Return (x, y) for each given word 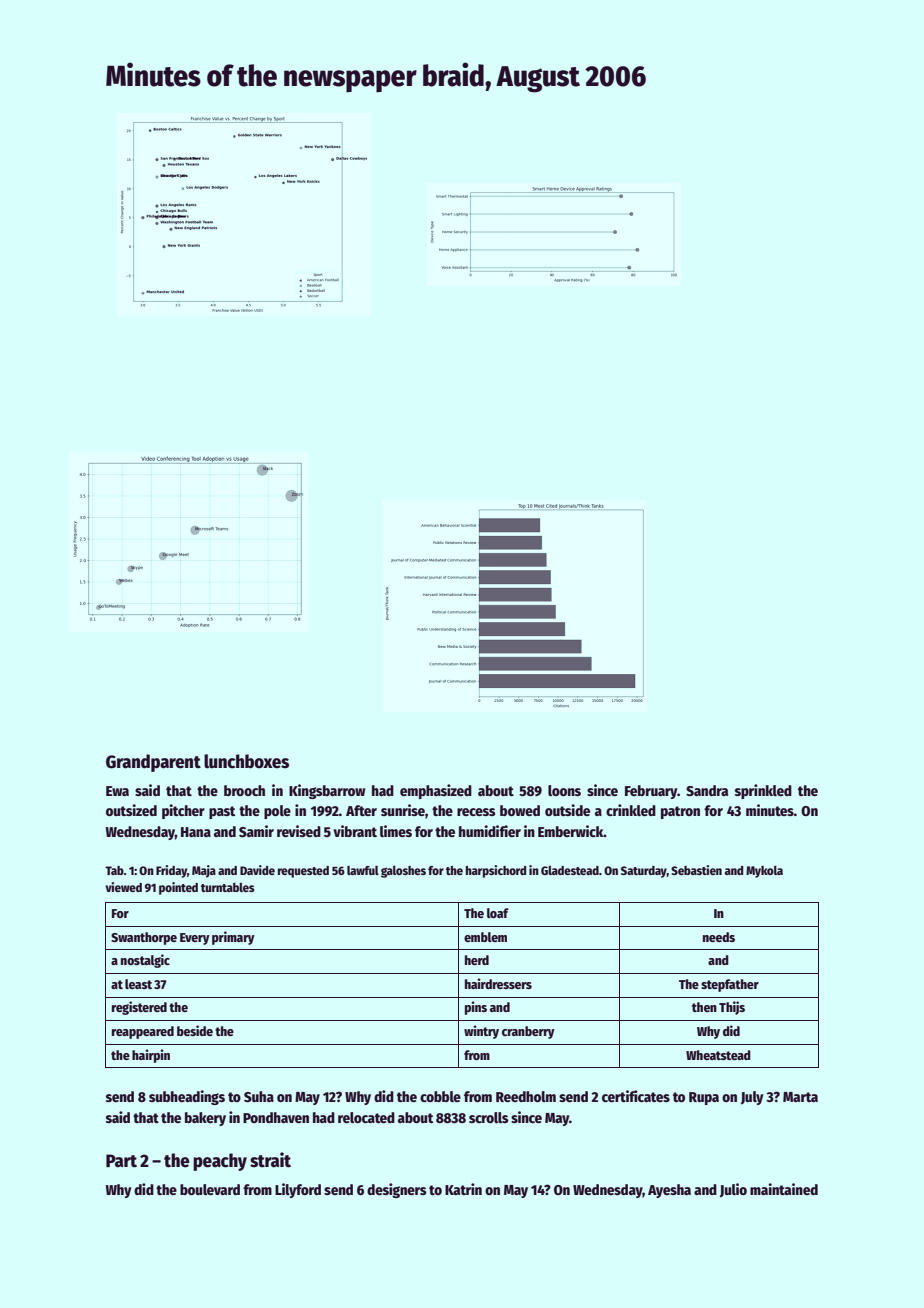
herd (477, 960)
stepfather (730, 985)
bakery (205, 1119)
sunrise (403, 810)
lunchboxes (246, 761)
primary (233, 938)
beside (195, 1030)
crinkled (631, 810)
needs (719, 937)
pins (476, 1008)
